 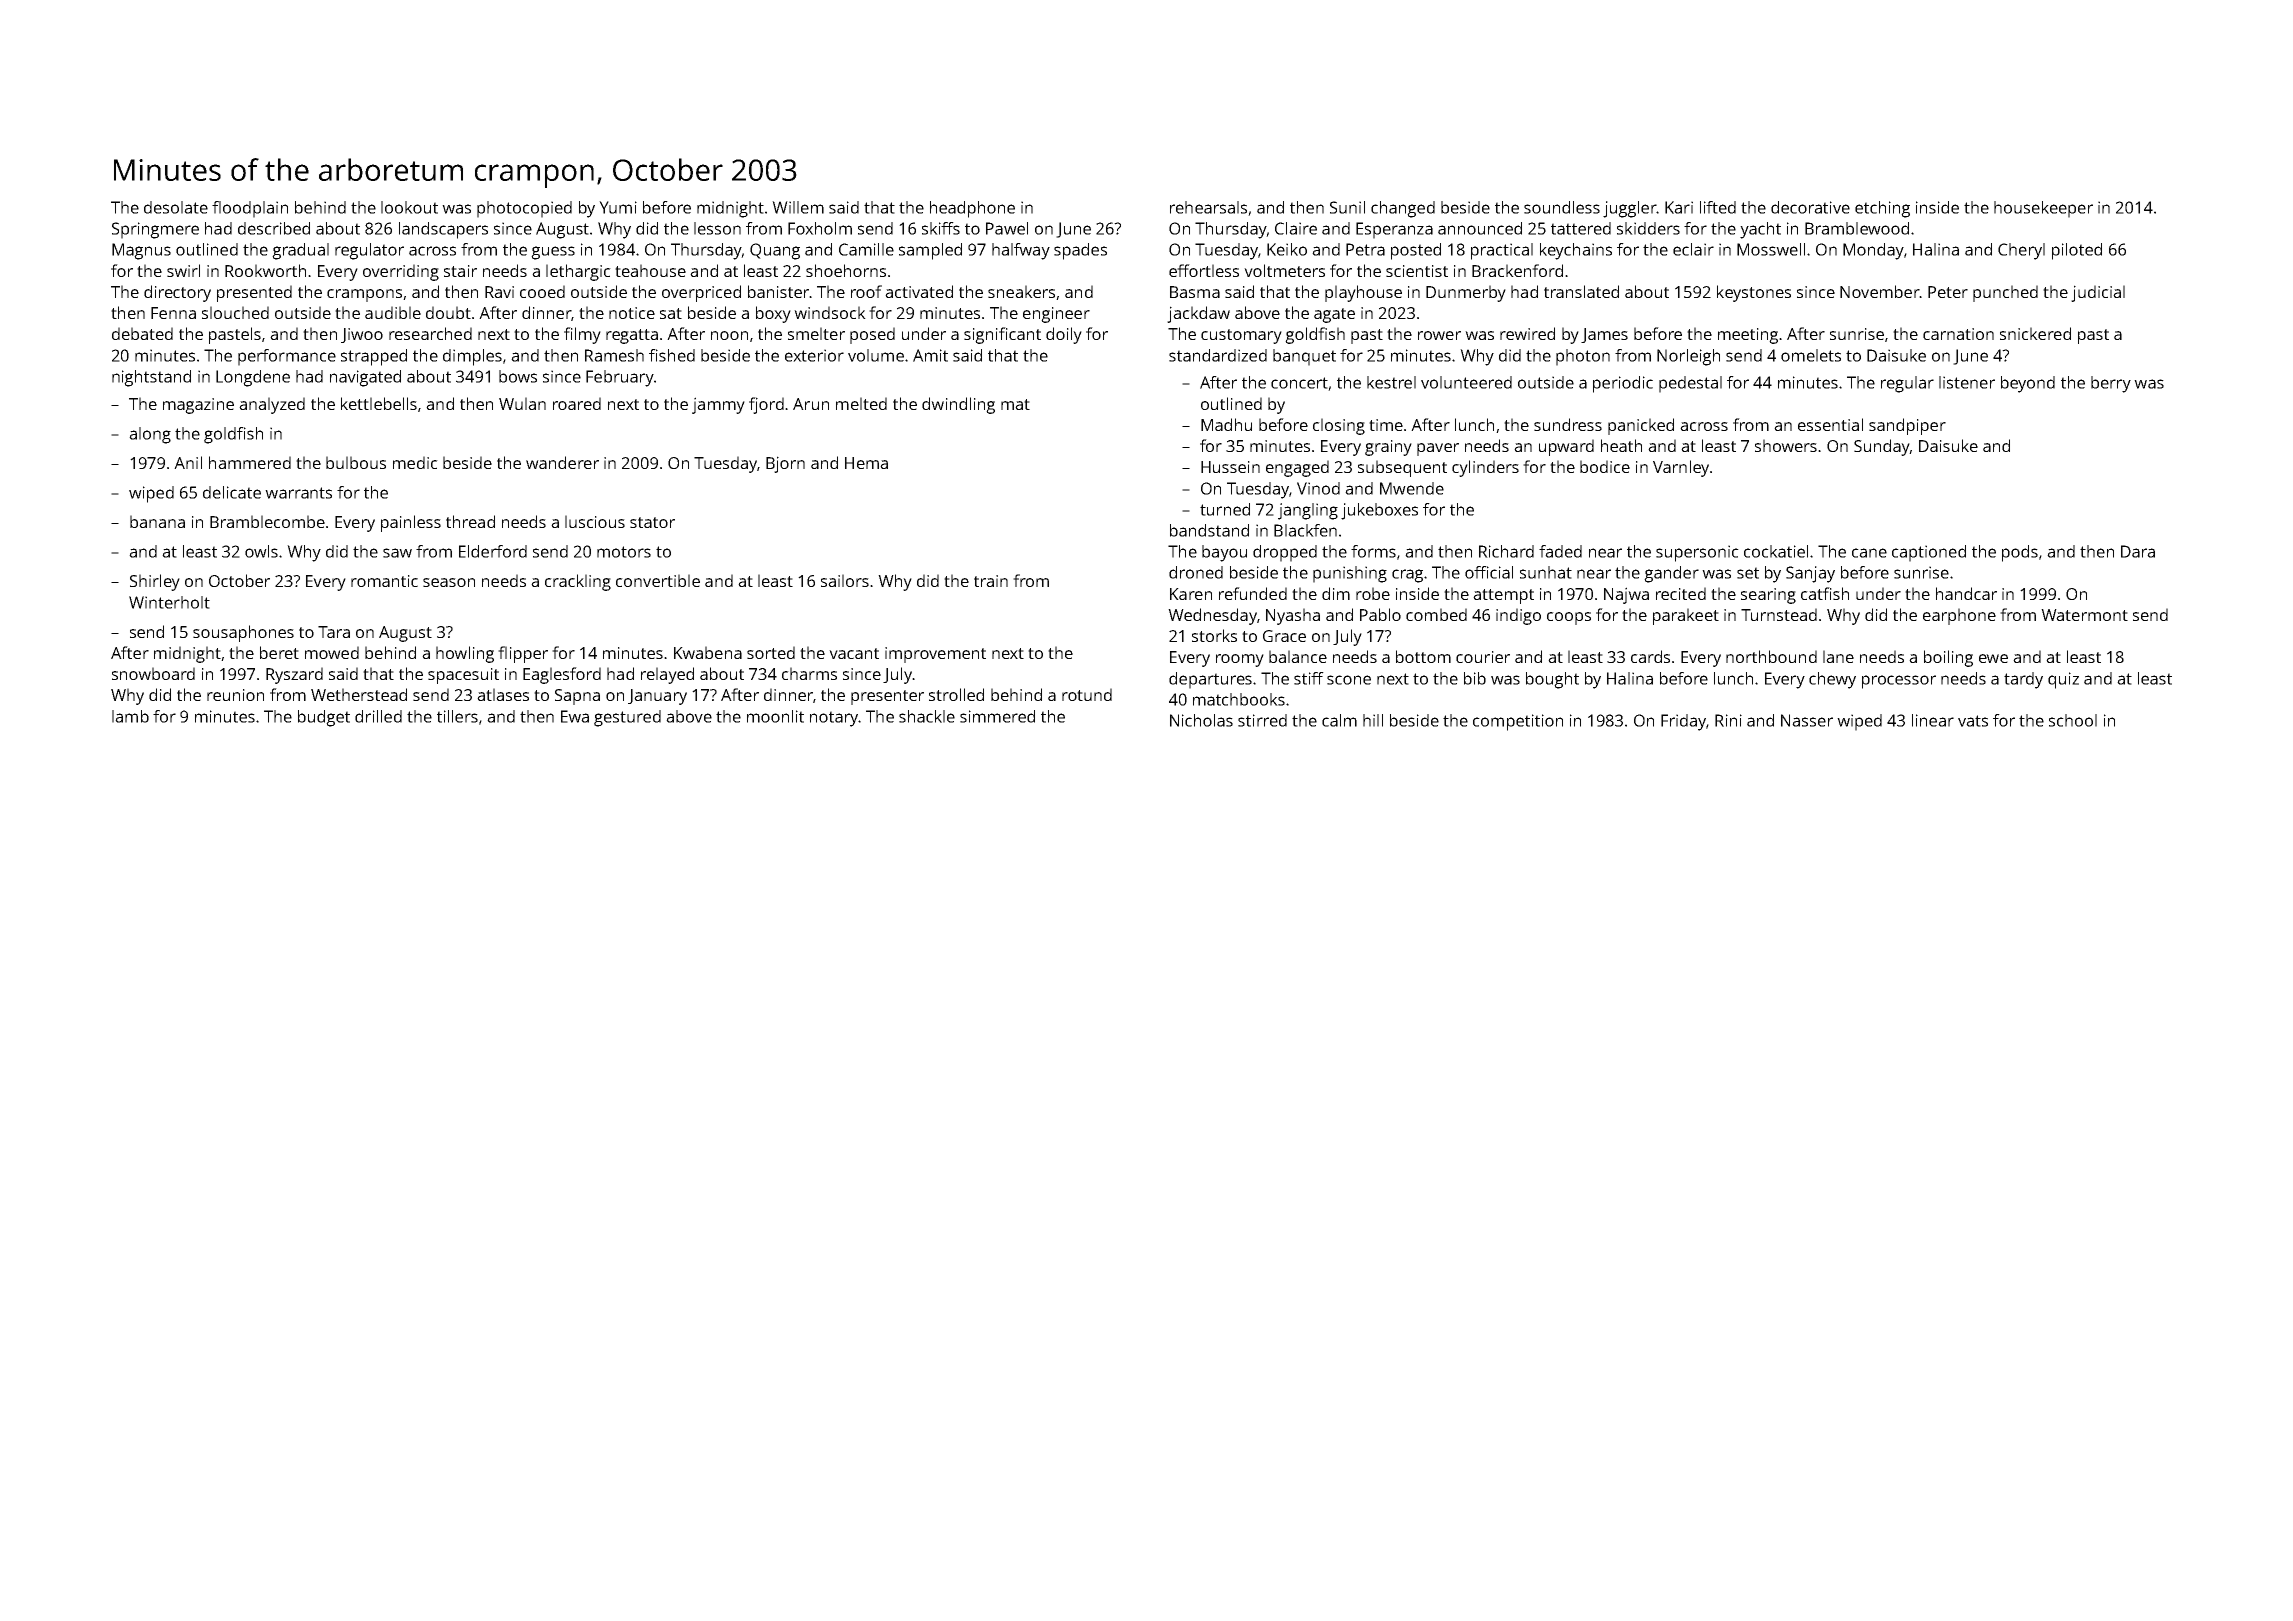 I want to click on along, so click(x=150, y=435).
